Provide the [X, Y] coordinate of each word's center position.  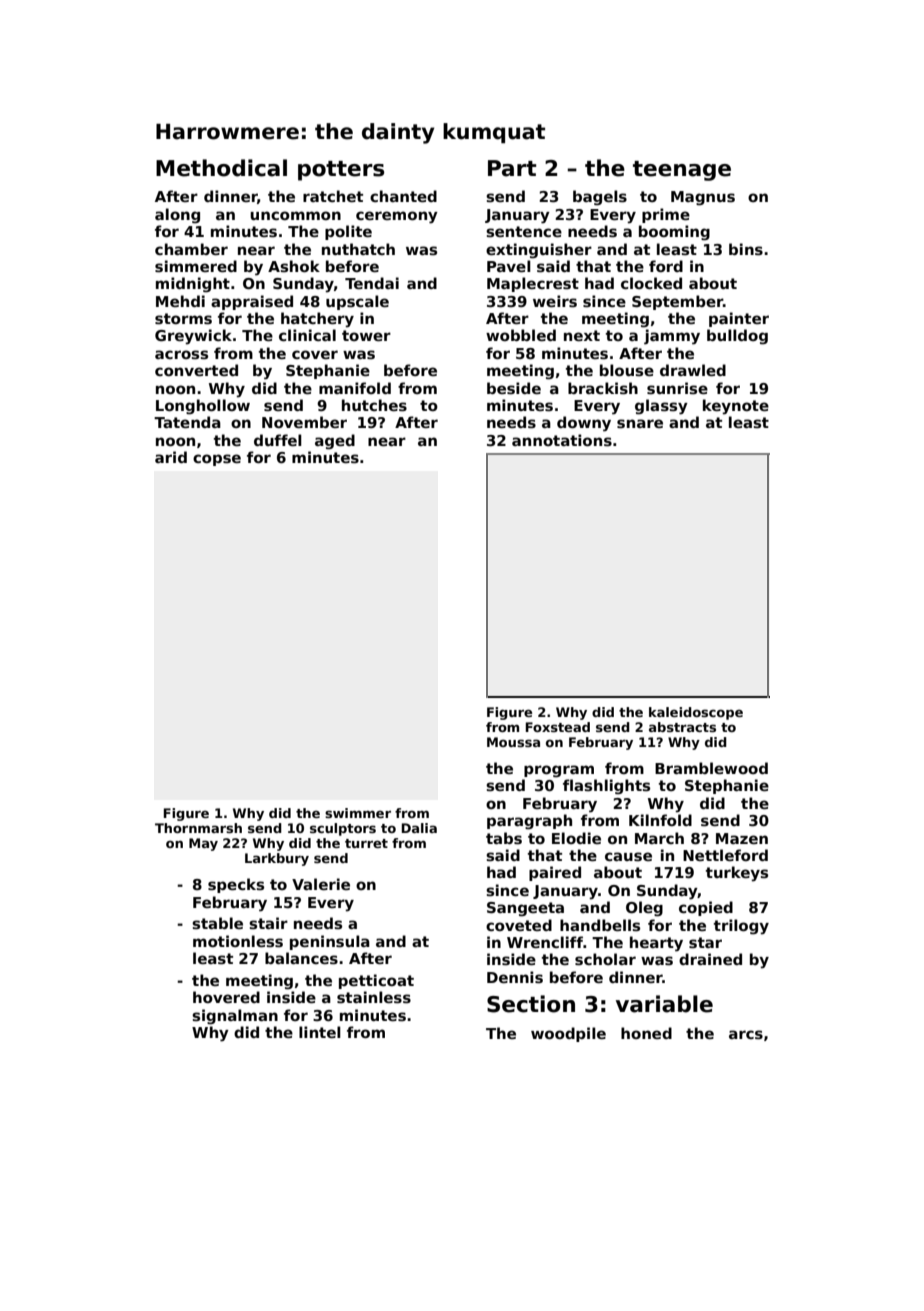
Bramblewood [711, 768]
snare [640, 423]
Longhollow [203, 407]
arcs [746, 1034]
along [177, 216]
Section [531, 1004]
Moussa [513, 742]
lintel [320, 1032]
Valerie [321, 884]
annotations [562, 440]
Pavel [509, 266]
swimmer [358, 813]
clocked [651, 283]
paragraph [529, 822]
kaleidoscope [696, 713]
